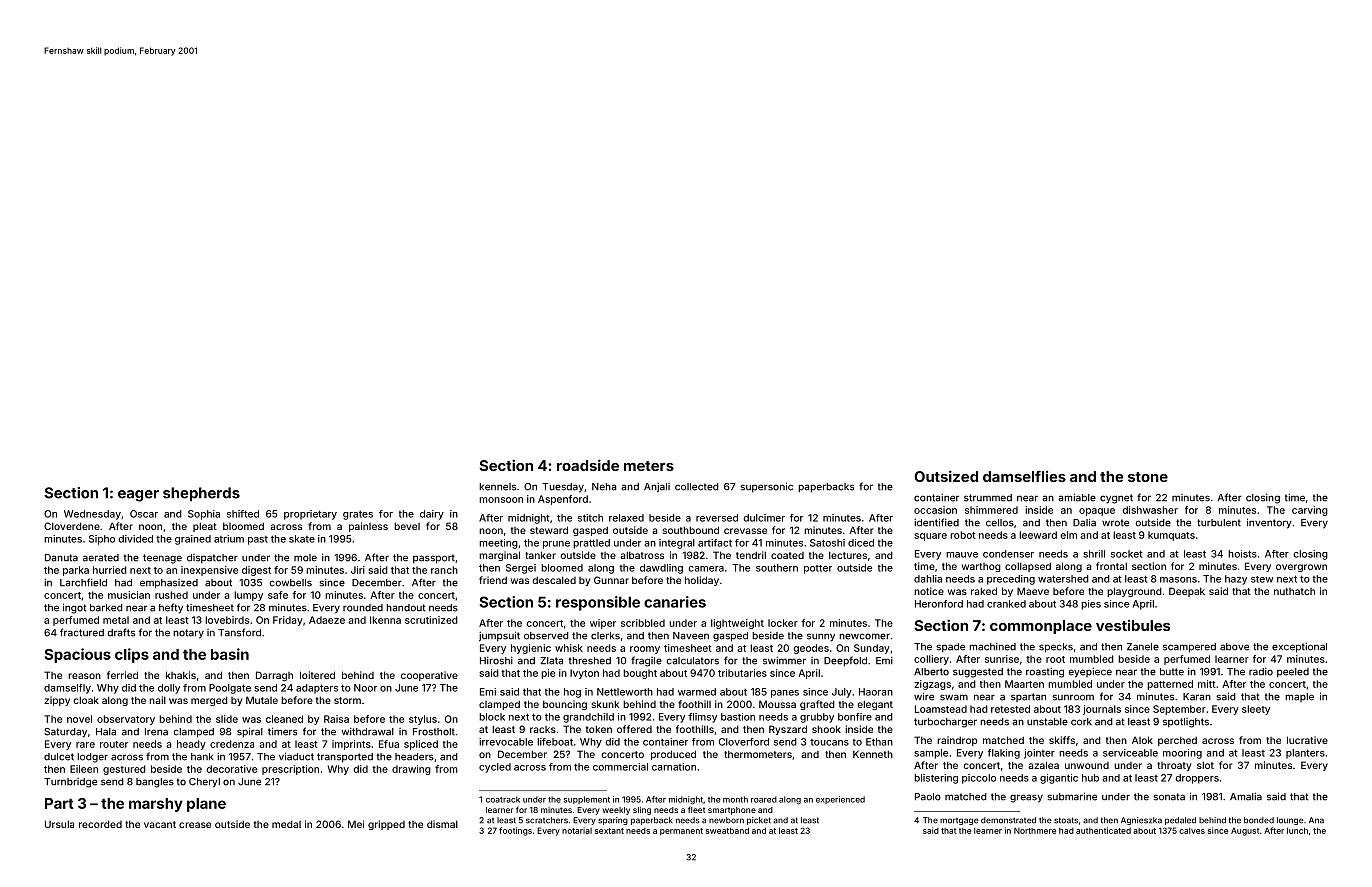 This image has width=1372, height=887. What do you see at coordinates (1002, 659) in the image?
I see `sunrise` at bounding box center [1002, 659].
